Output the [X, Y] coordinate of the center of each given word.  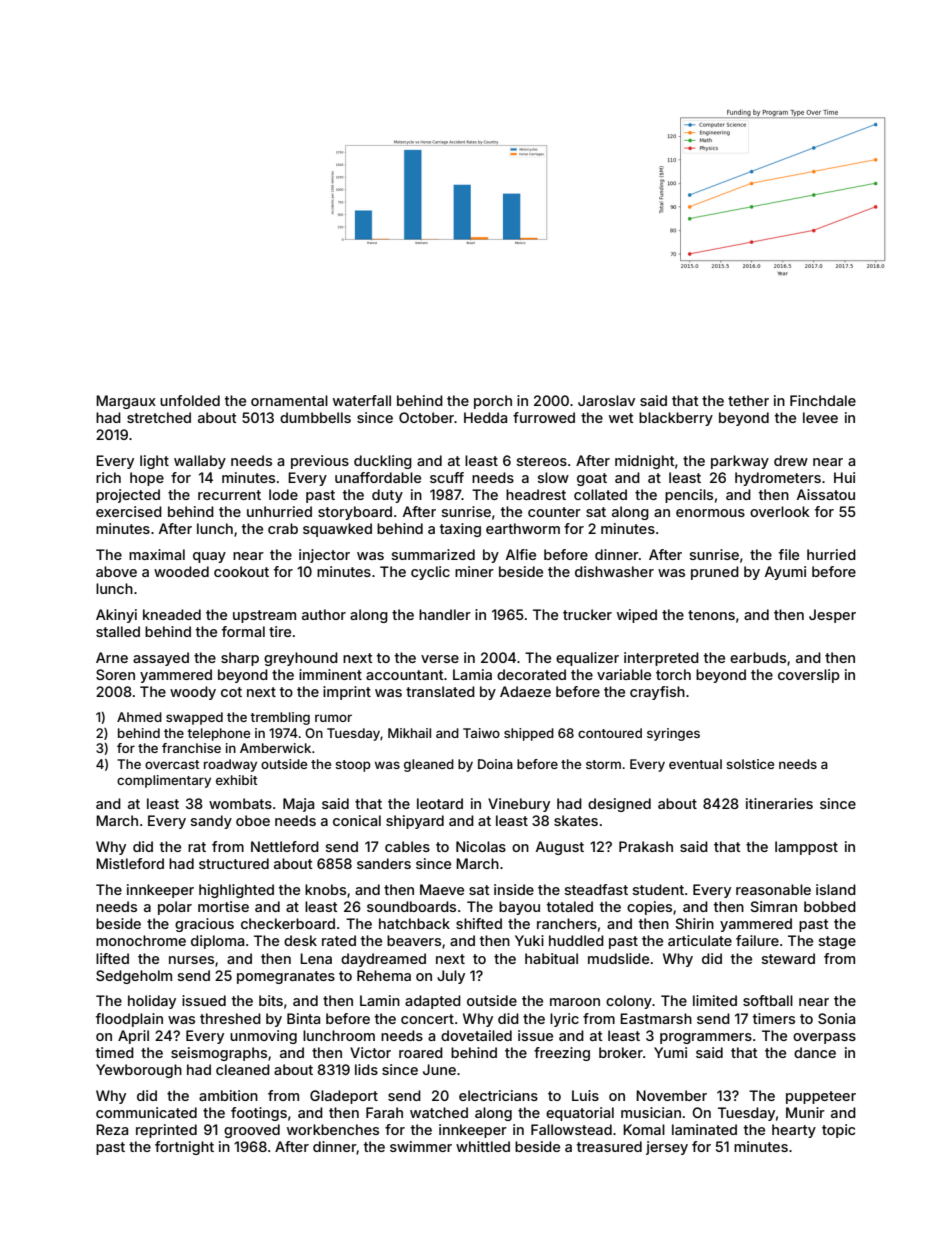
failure [757, 940]
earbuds [758, 657]
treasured [609, 1146]
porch [493, 402]
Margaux [126, 402]
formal [243, 631]
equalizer [587, 659]
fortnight [184, 1148]
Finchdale [823, 400]
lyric [564, 1020]
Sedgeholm [134, 977]
